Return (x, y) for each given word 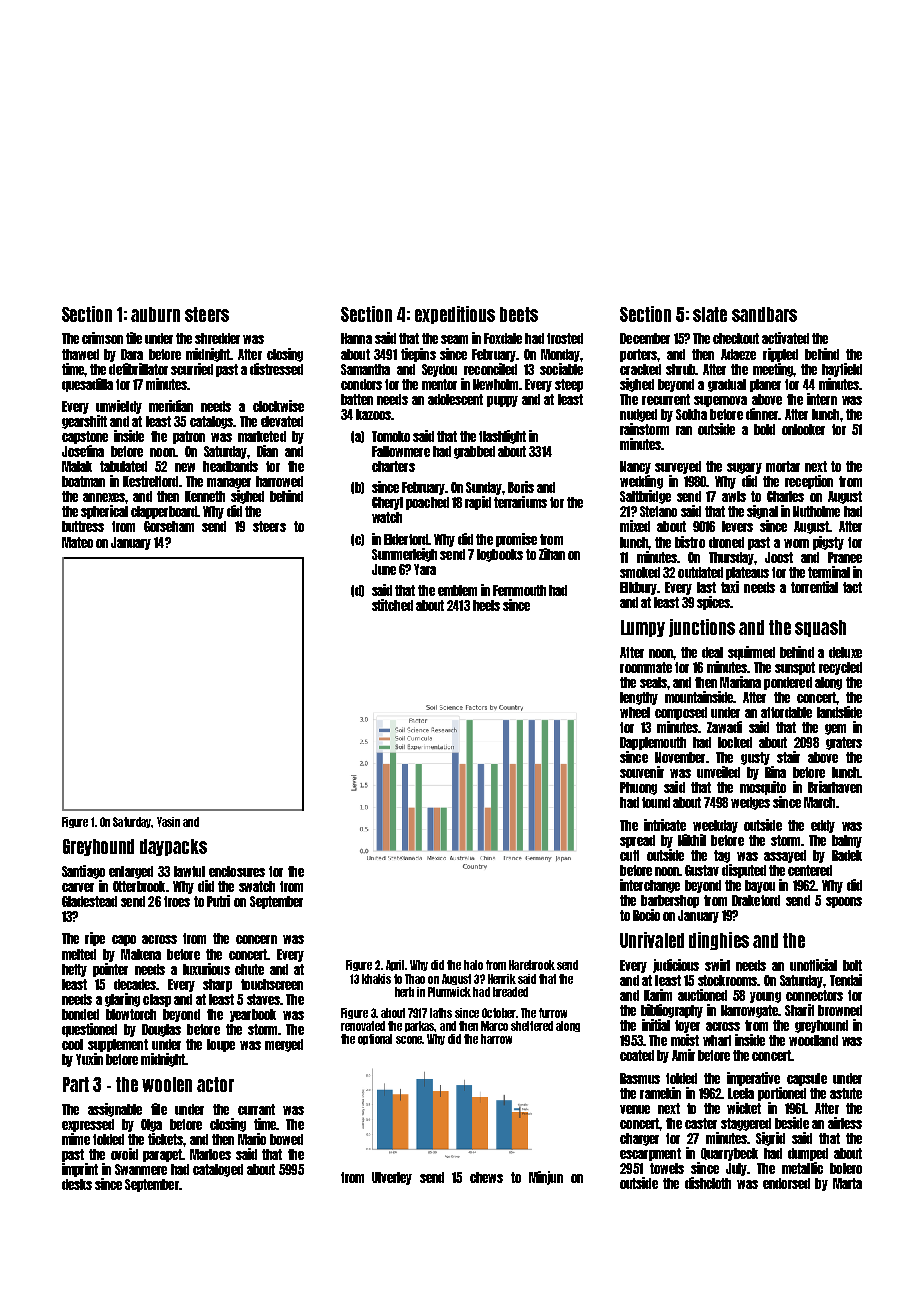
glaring (122, 1000)
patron (189, 437)
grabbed (474, 452)
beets (519, 314)
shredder (217, 338)
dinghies (719, 941)
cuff (629, 855)
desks (77, 1184)
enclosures (237, 871)
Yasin (168, 822)
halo (473, 965)
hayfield (842, 370)
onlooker (803, 429)
